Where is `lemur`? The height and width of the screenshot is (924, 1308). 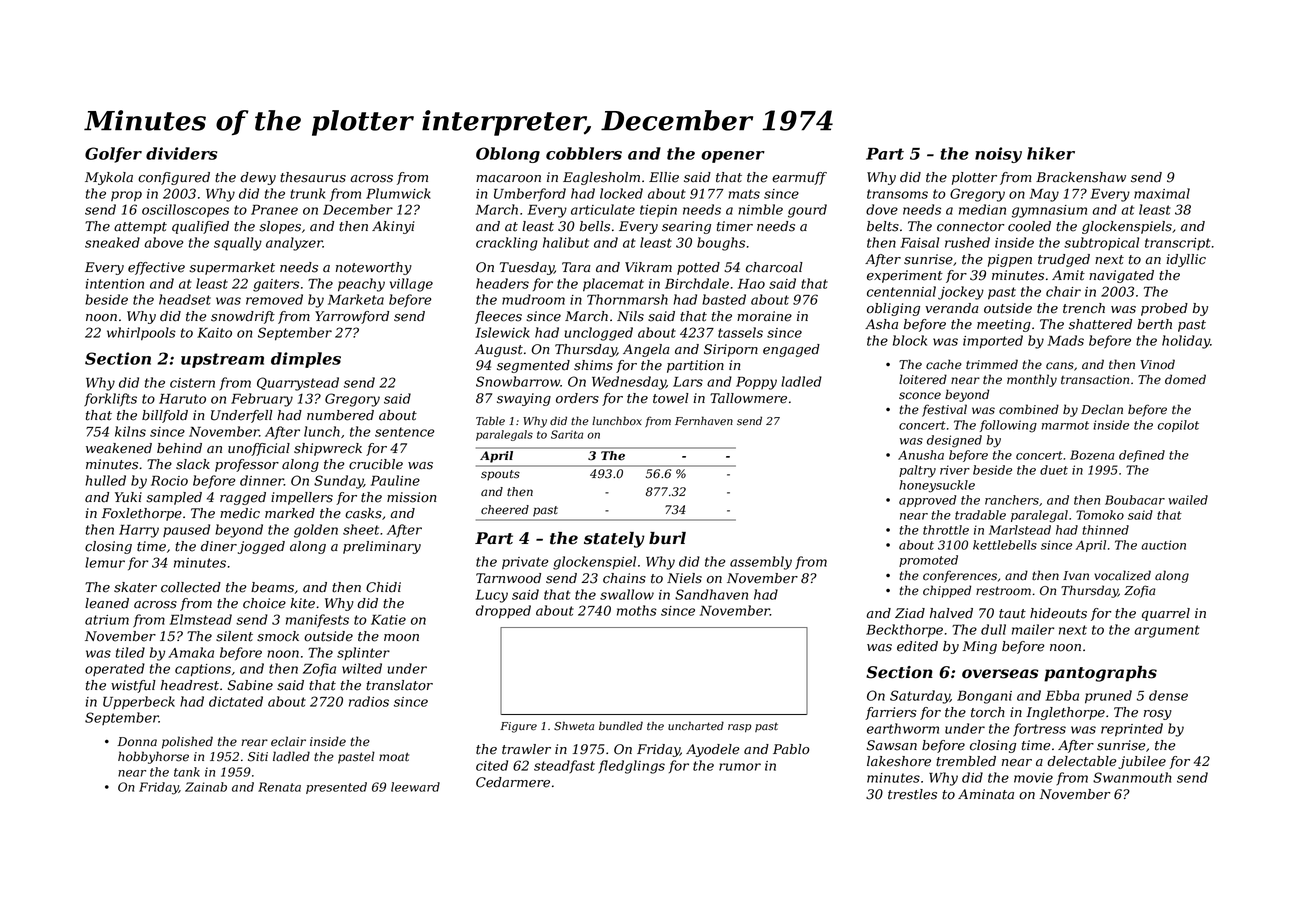 lemur is located at coordinates (105, 562).
